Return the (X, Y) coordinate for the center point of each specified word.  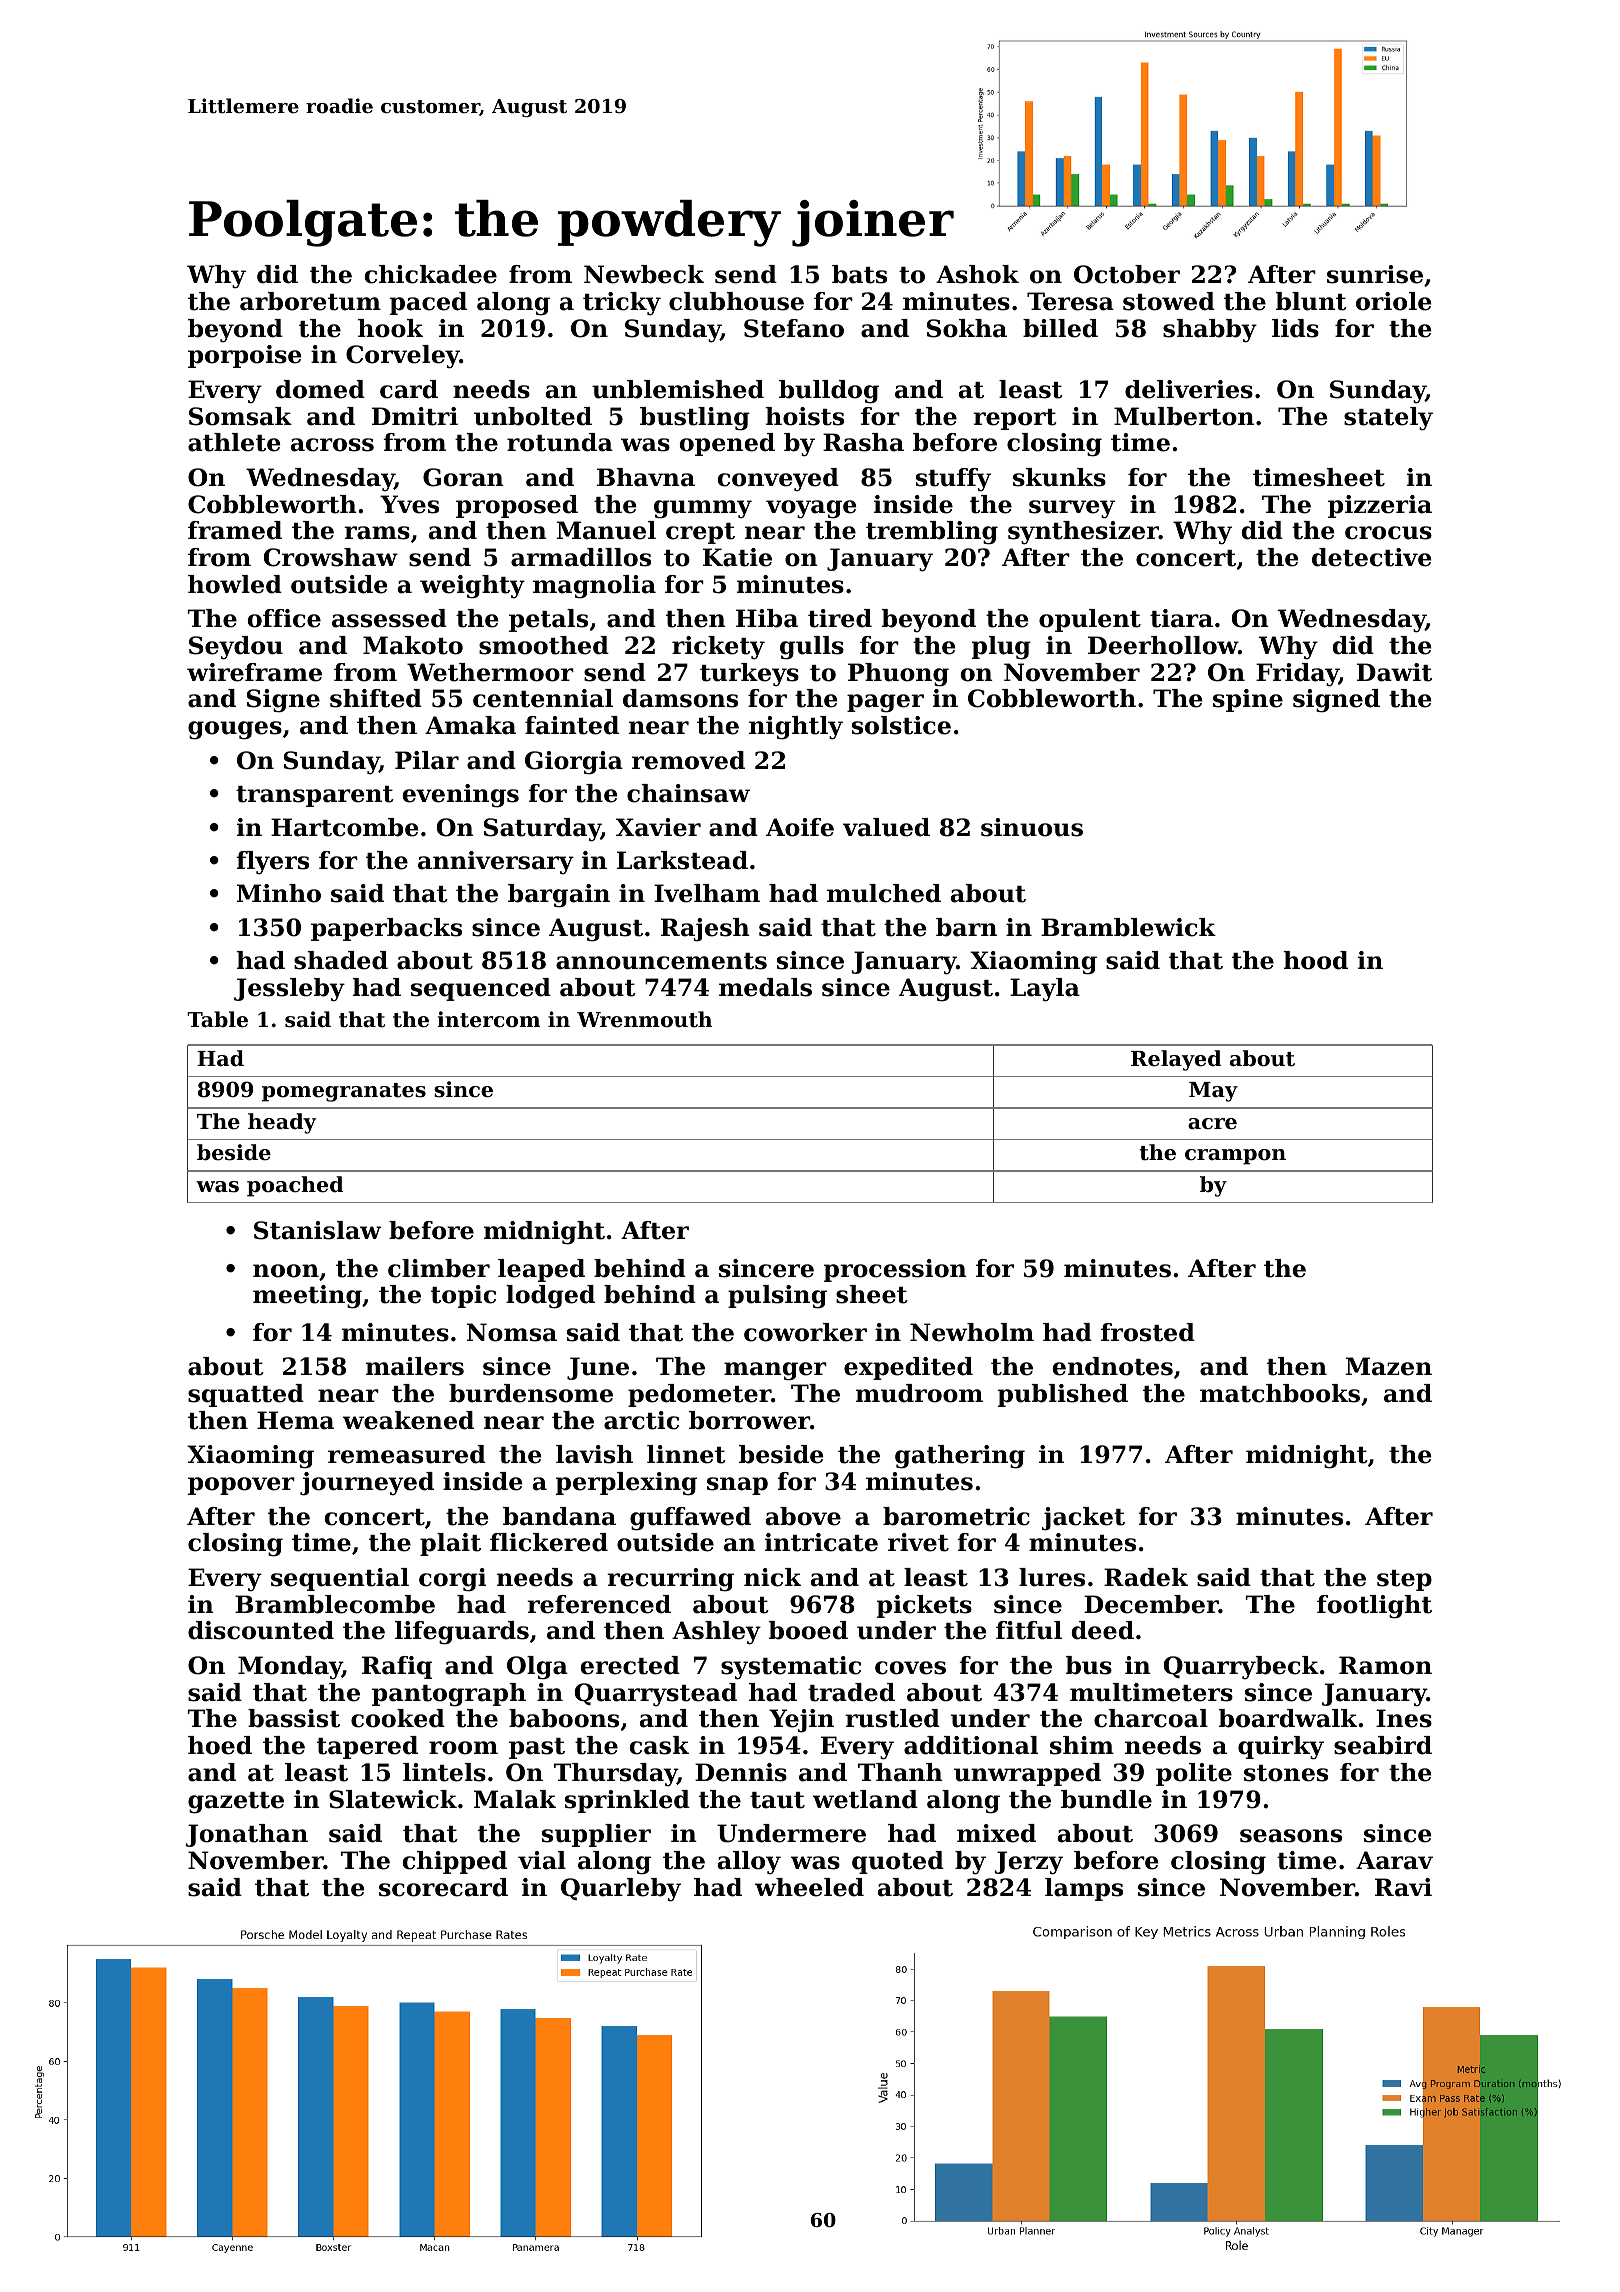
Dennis (741, 1772)
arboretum (310, 301)
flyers (272, 862)
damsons (680, 698)
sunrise (1375, 274)
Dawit (1394, 672)
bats (859, 274)
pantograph (449, 1695)
